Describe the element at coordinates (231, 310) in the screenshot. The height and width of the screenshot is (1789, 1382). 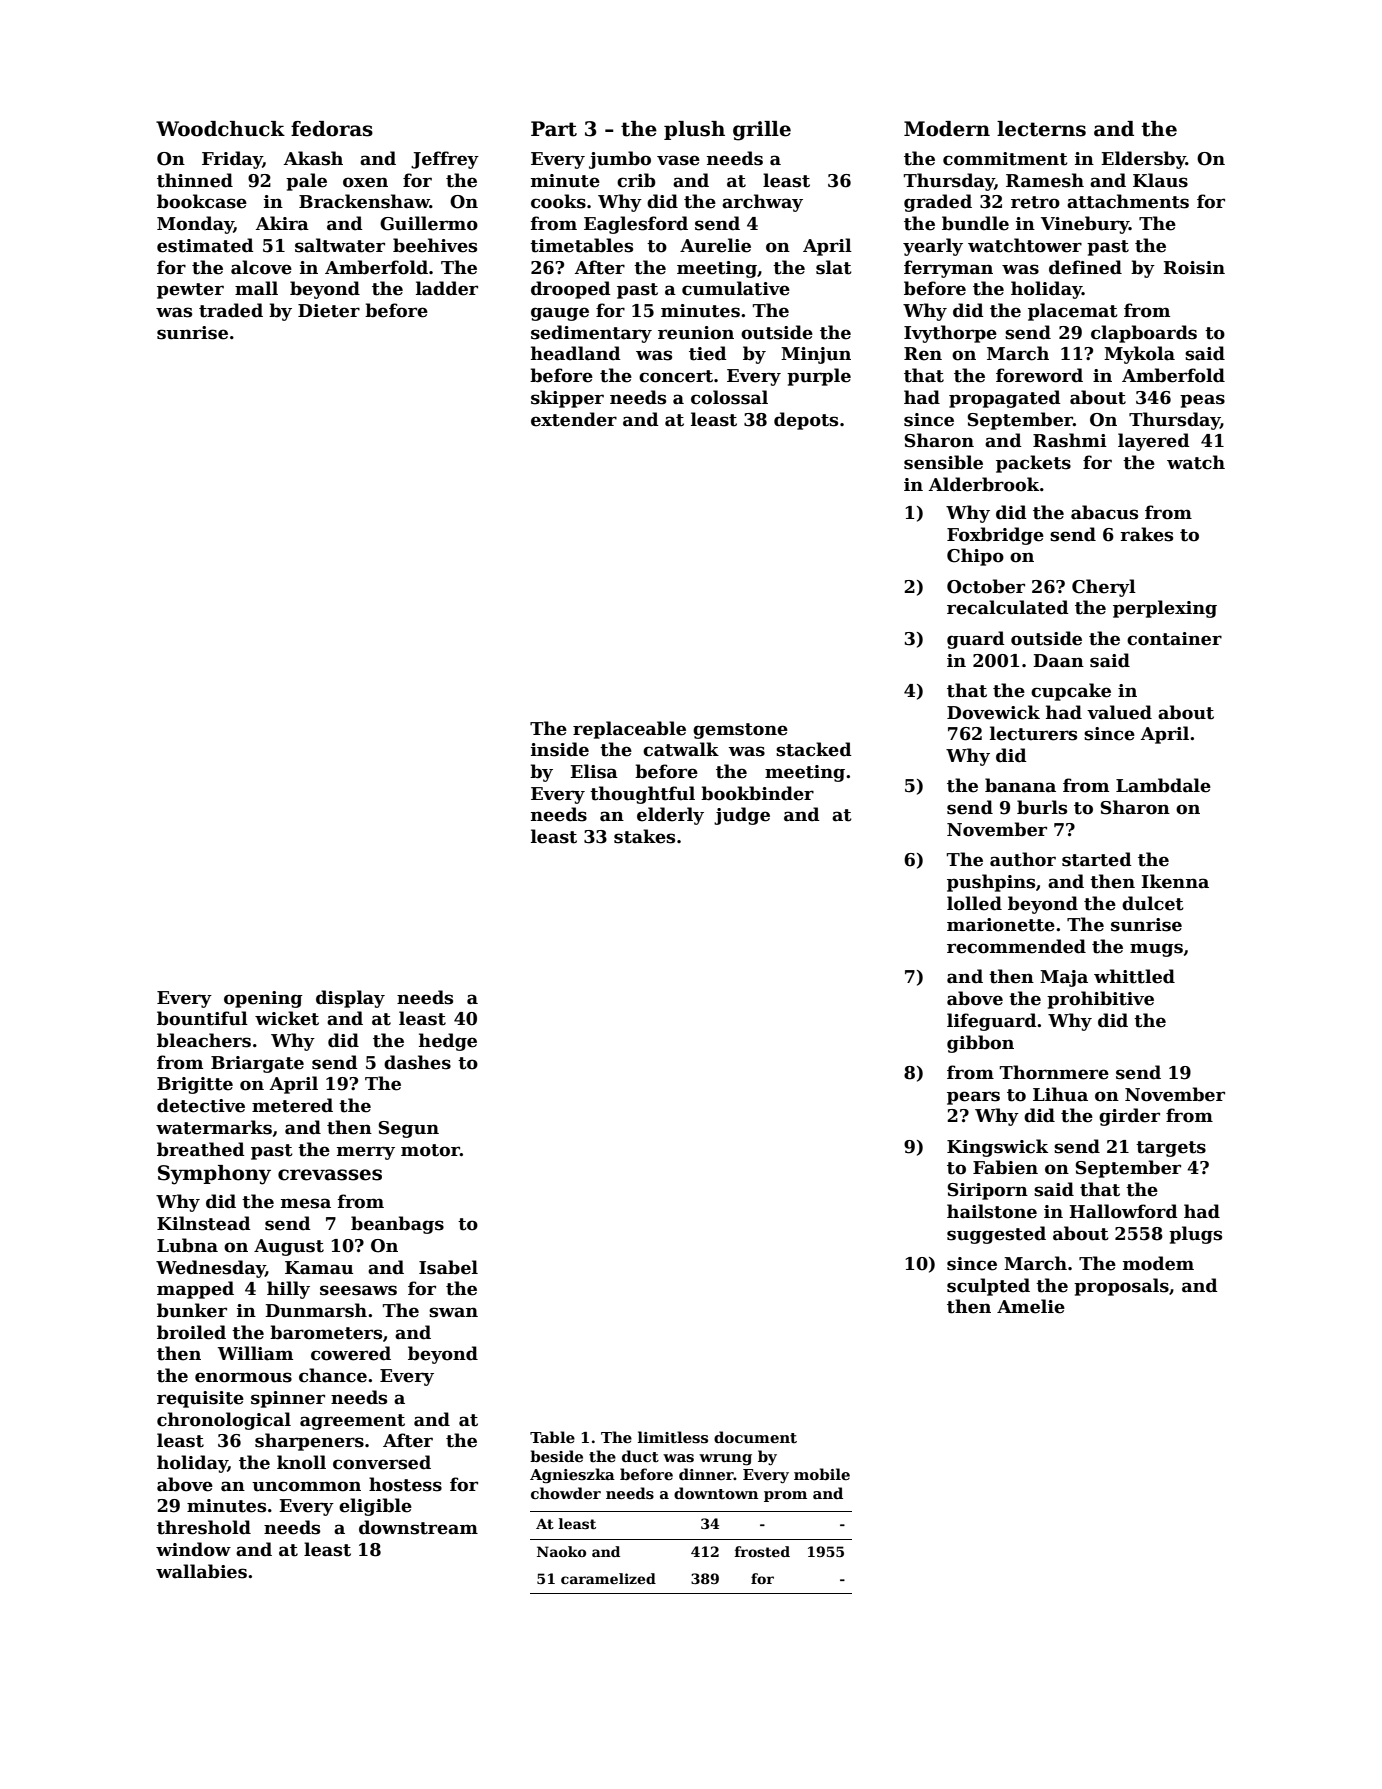
I see `traded` at that location.
